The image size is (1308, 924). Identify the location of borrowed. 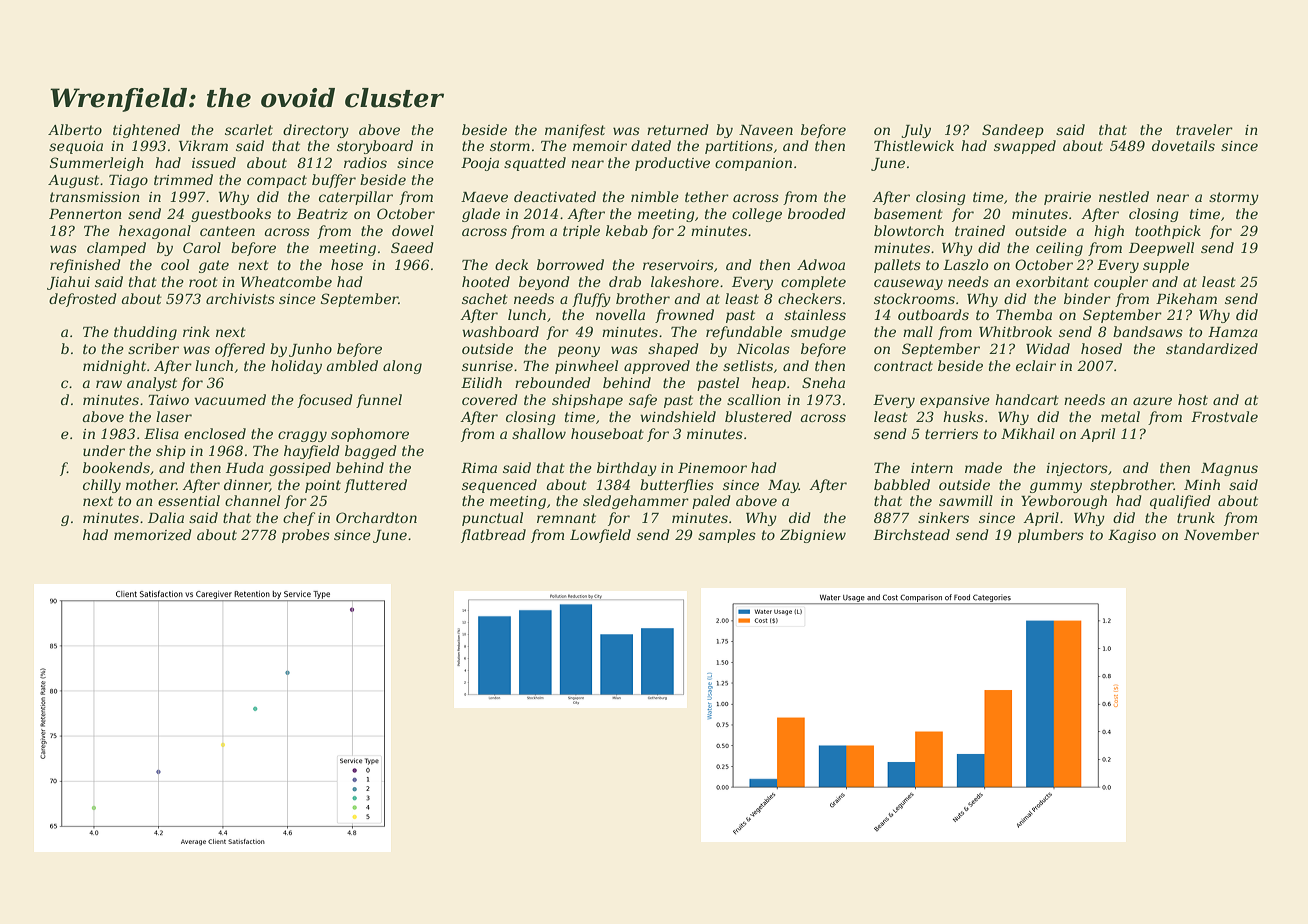
(570, 264).
